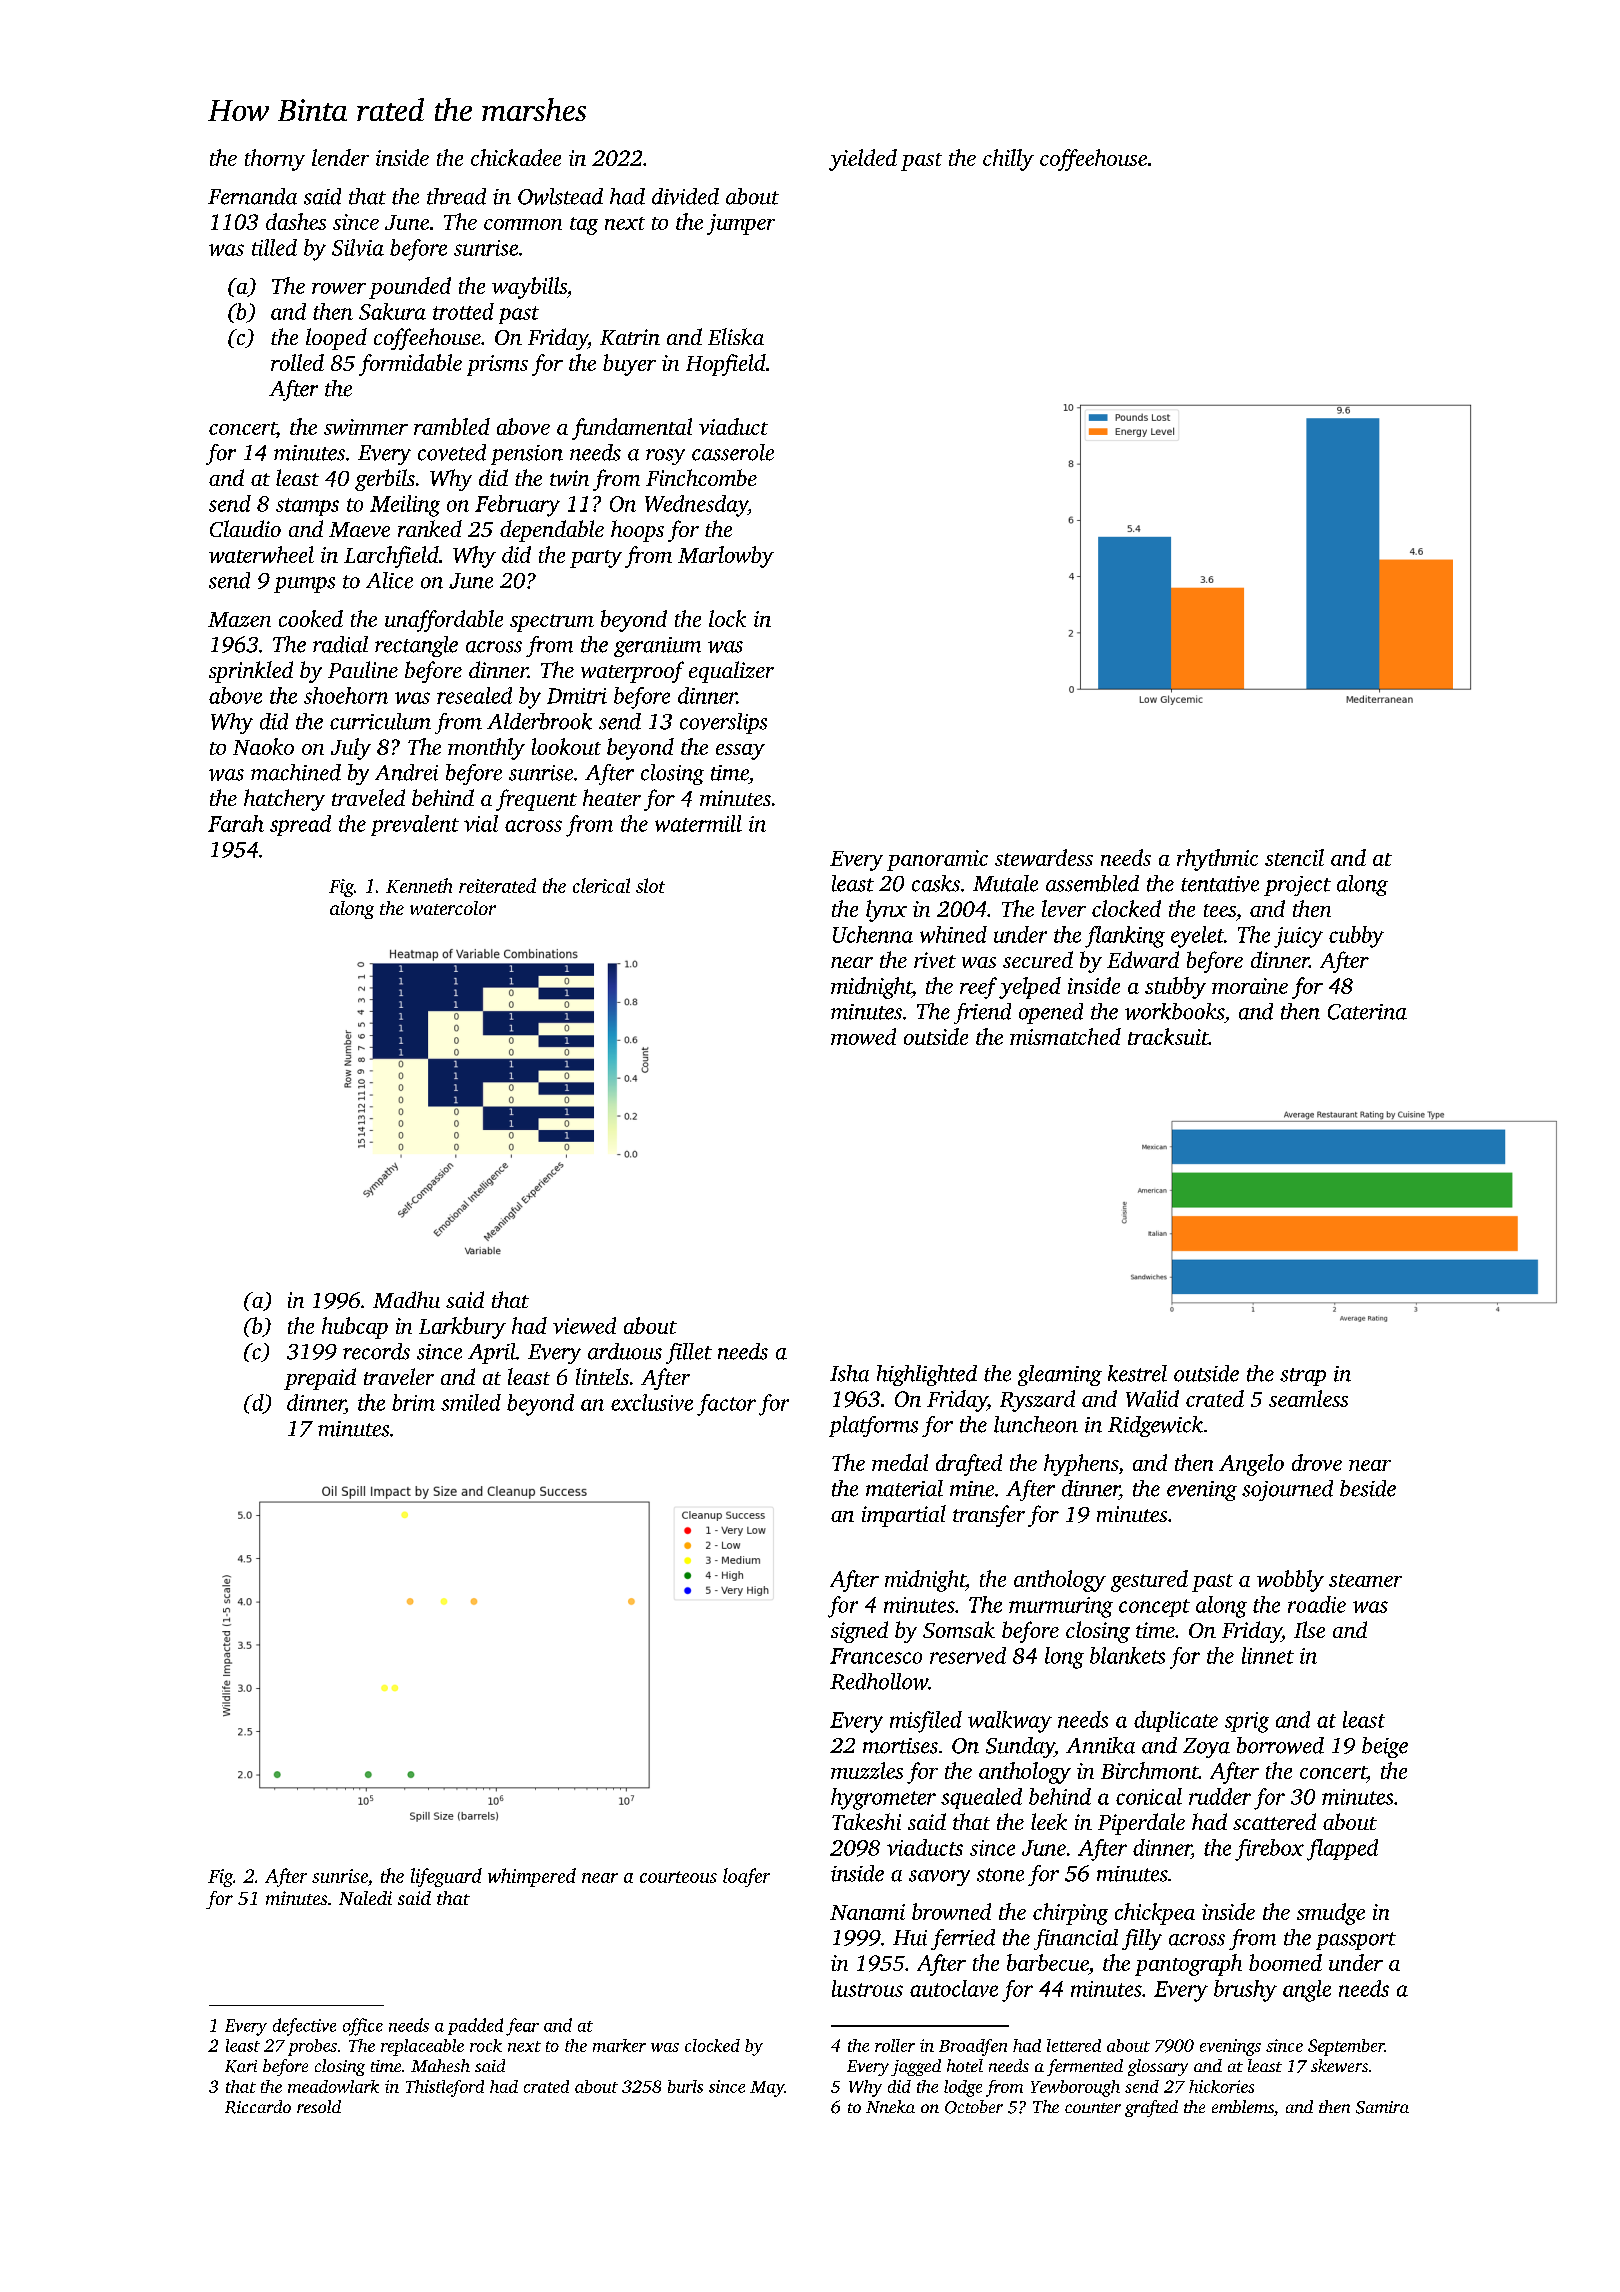  Describe the element at coordinates (444, 621) in the screenshot. I see `unaffordable` at that location.
